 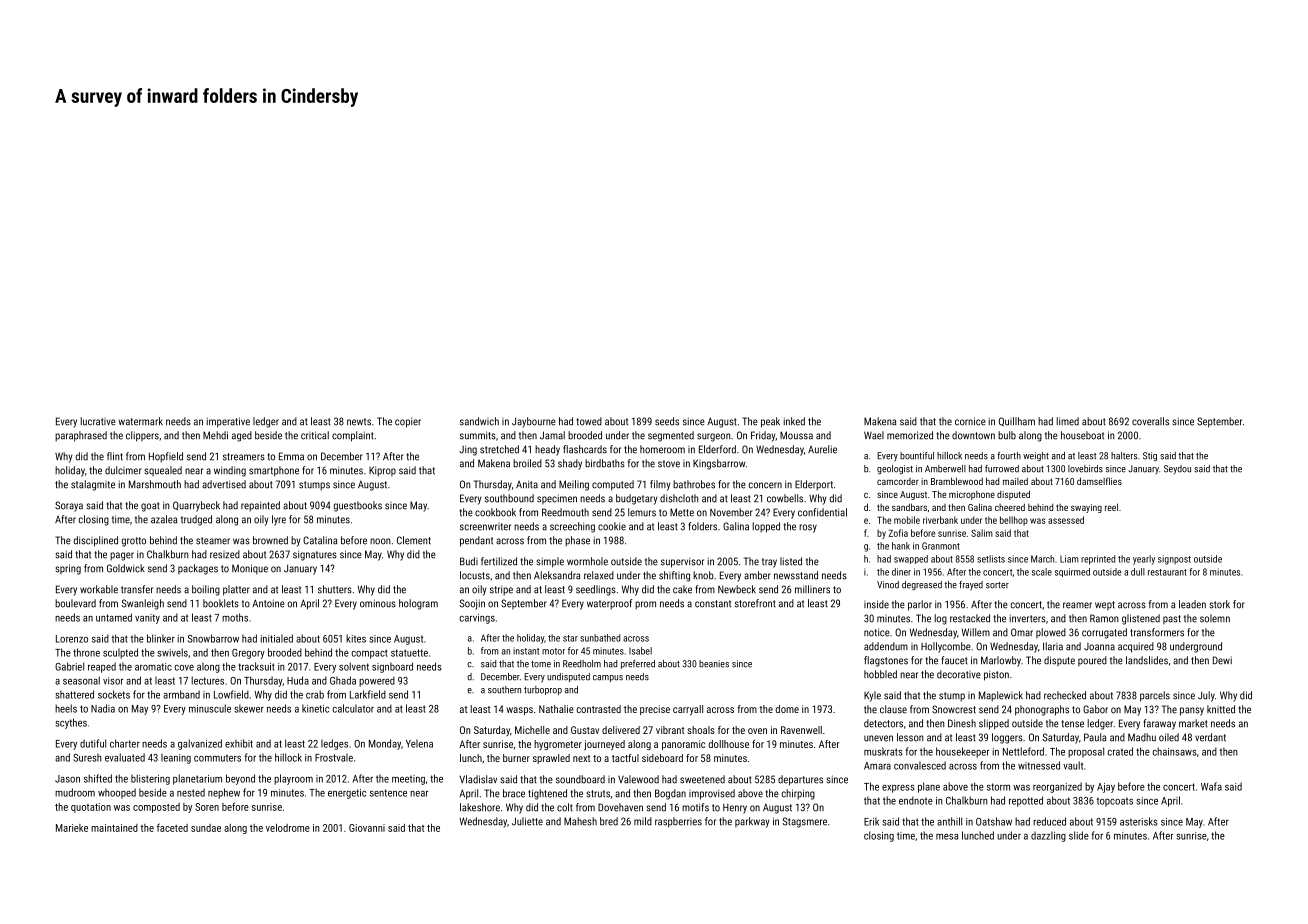 What do you see at coordinates (72, 828) in the screenshot?
I see `Marieke` at bounding box center [72, 828].
